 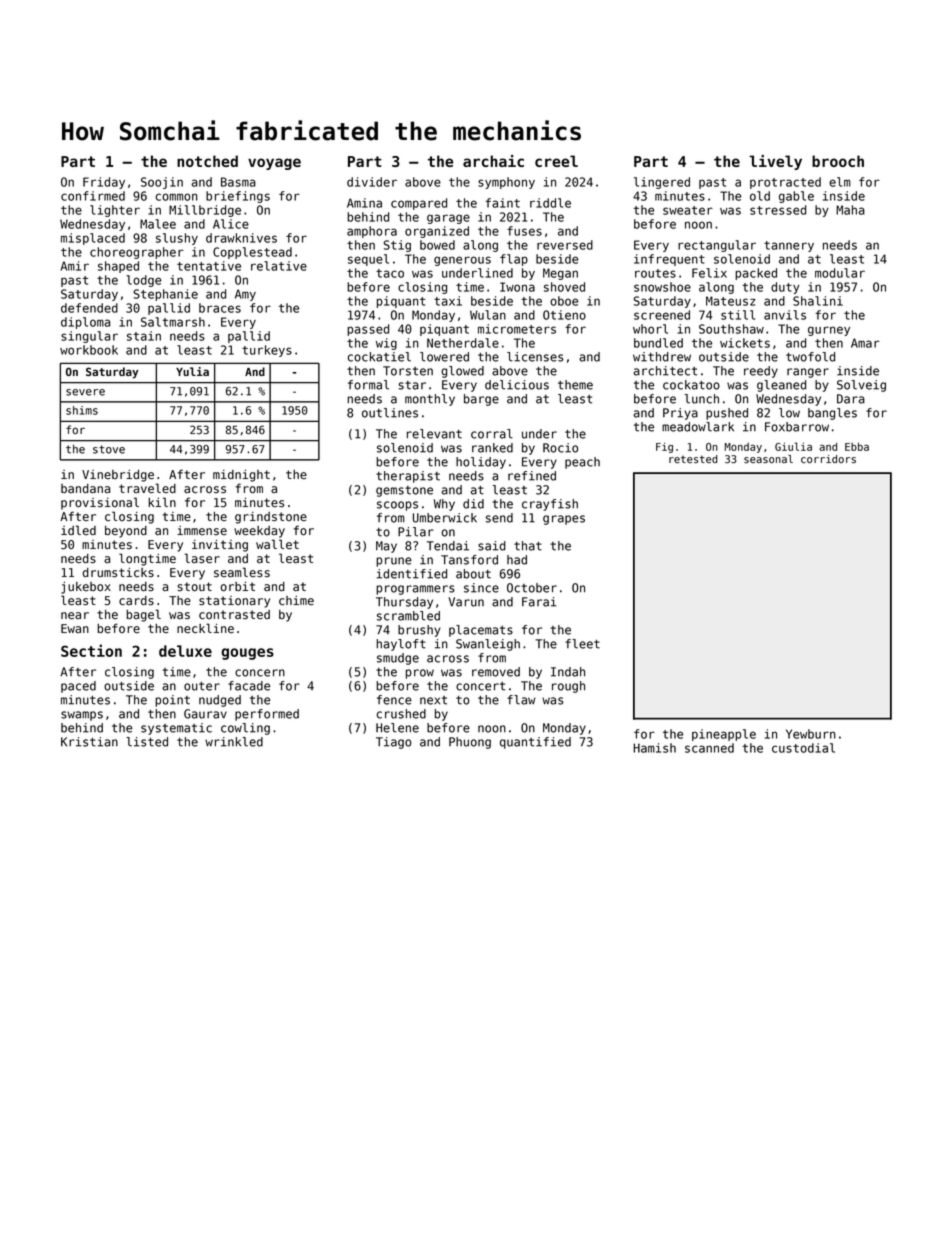 What do you see at coordinates (368, 385) in the screenshot?
I see `formal` at bounding box center [368, 385].
